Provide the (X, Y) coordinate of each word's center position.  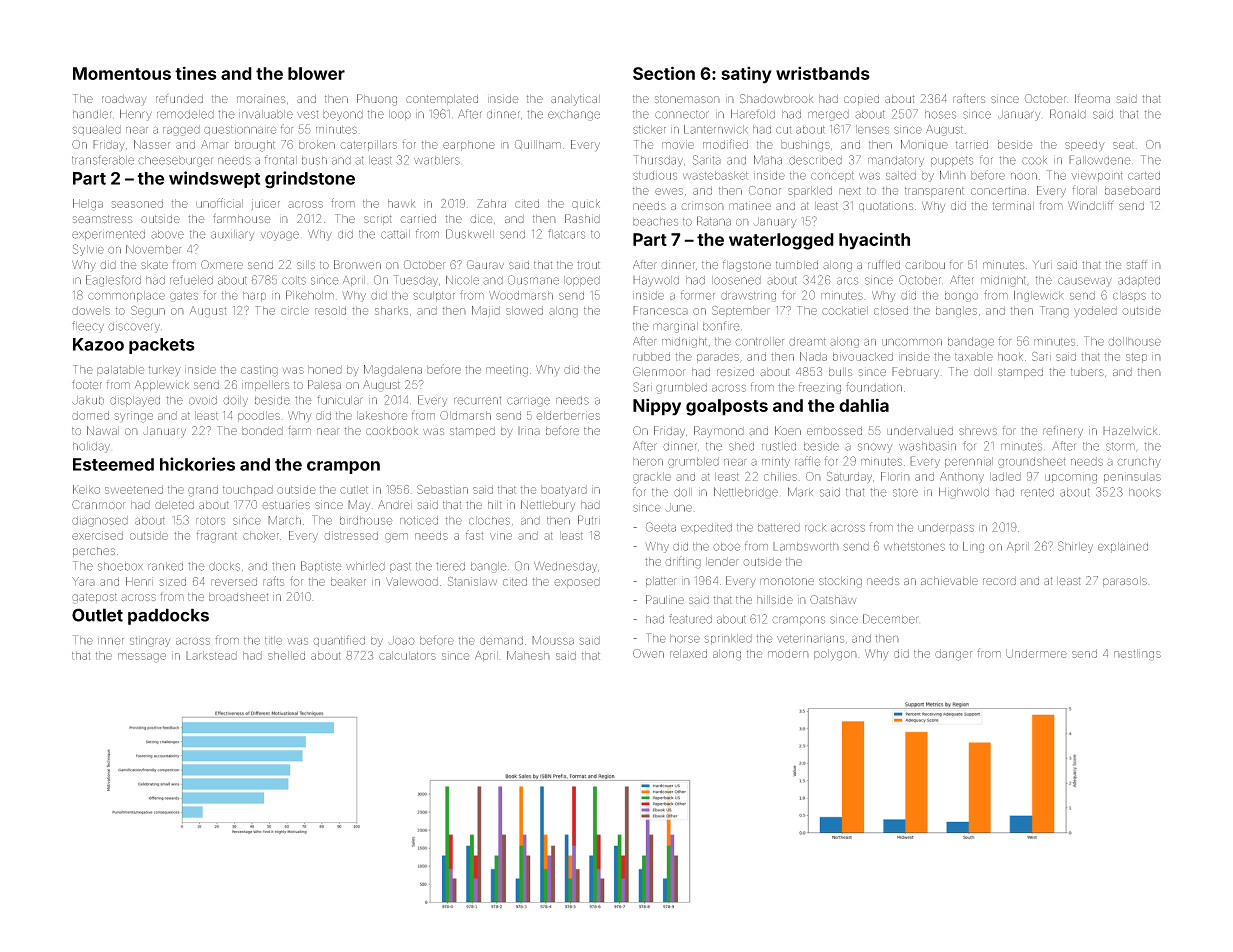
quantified (339, 641)
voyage (280, 236)
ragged (181, 130)
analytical (575, 100)
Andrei (395, 504)
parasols (1125, 582)
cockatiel (845, 310)
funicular (340, 400)
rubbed (651, 356)
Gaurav (485, 264)
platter (661, 582)
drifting (683, 562)
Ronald (1068, 114)
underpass (946, 528)
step (1136, 358)
